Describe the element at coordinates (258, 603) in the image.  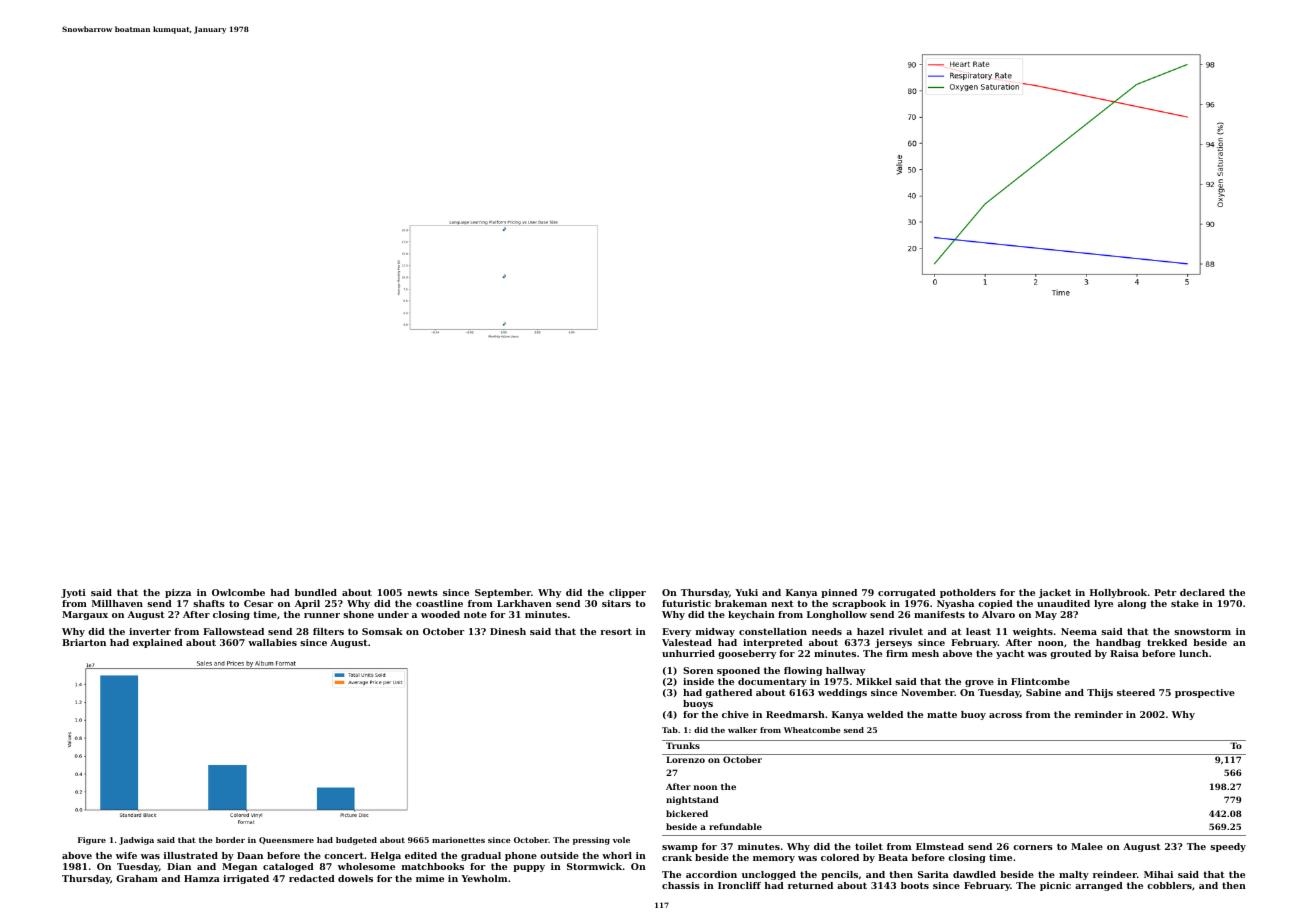
I see `Cesar` at that location.
